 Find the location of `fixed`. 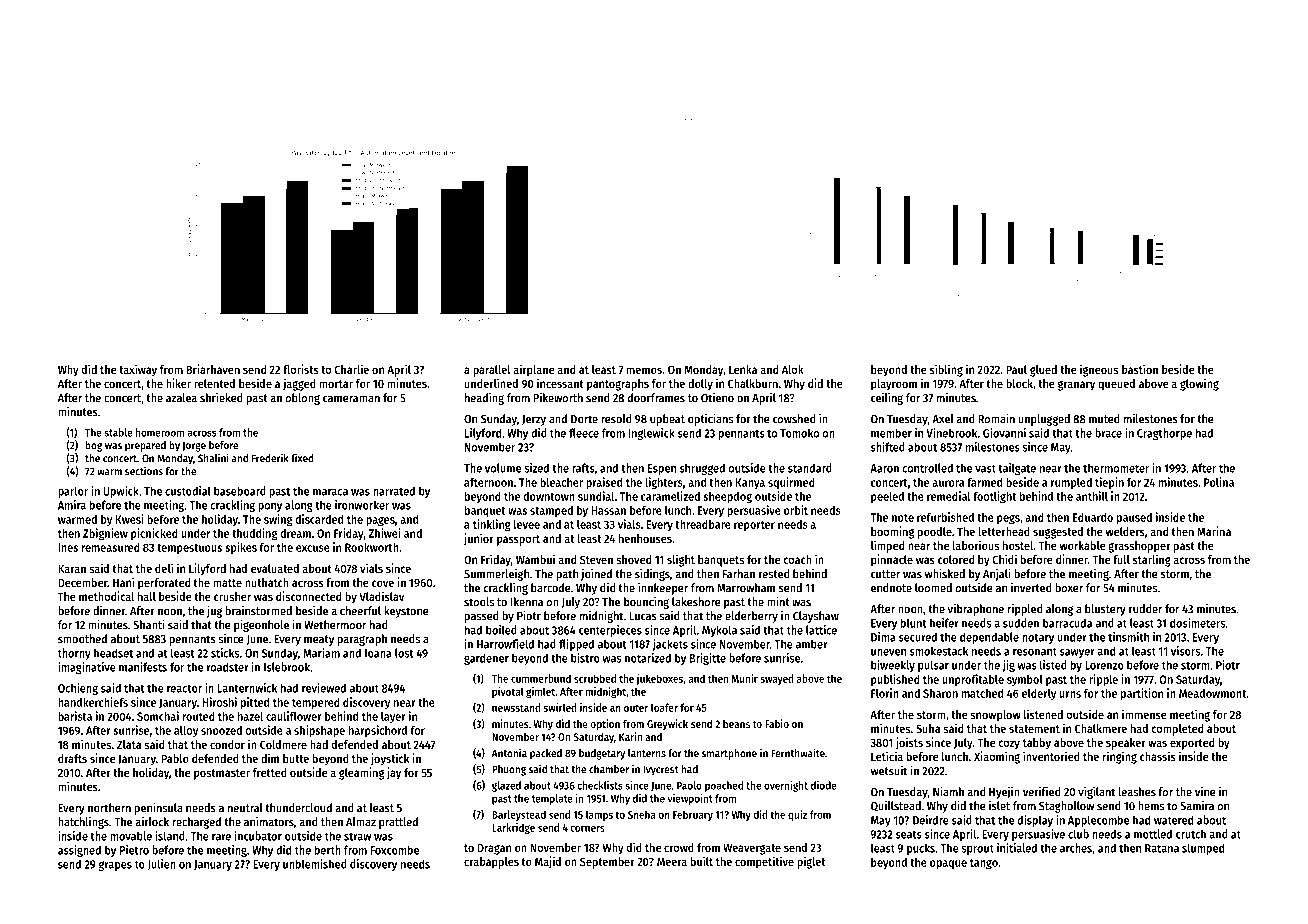

fixed is located at coordinates (302, 458).
